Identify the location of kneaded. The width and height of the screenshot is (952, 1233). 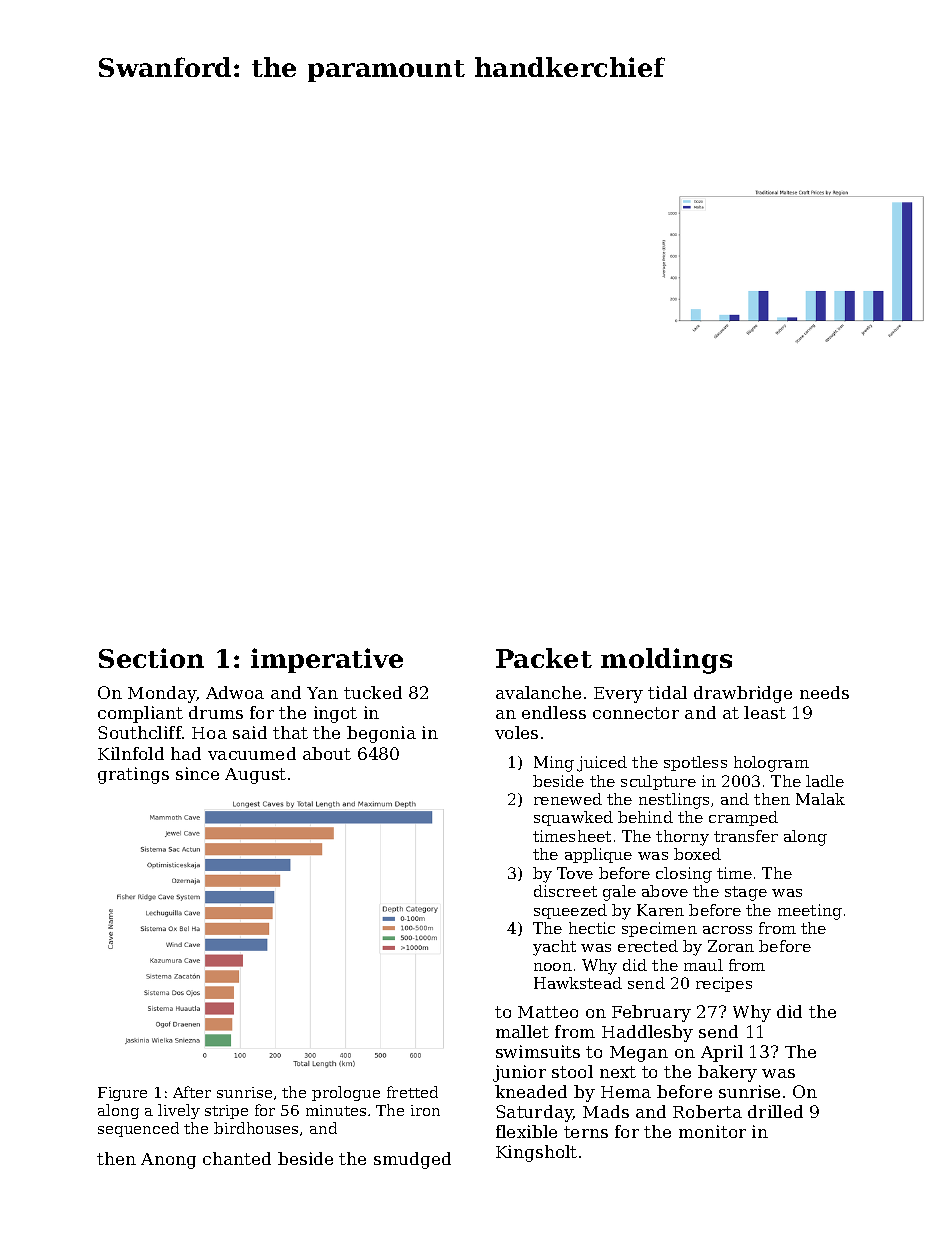
(531, 1091).
